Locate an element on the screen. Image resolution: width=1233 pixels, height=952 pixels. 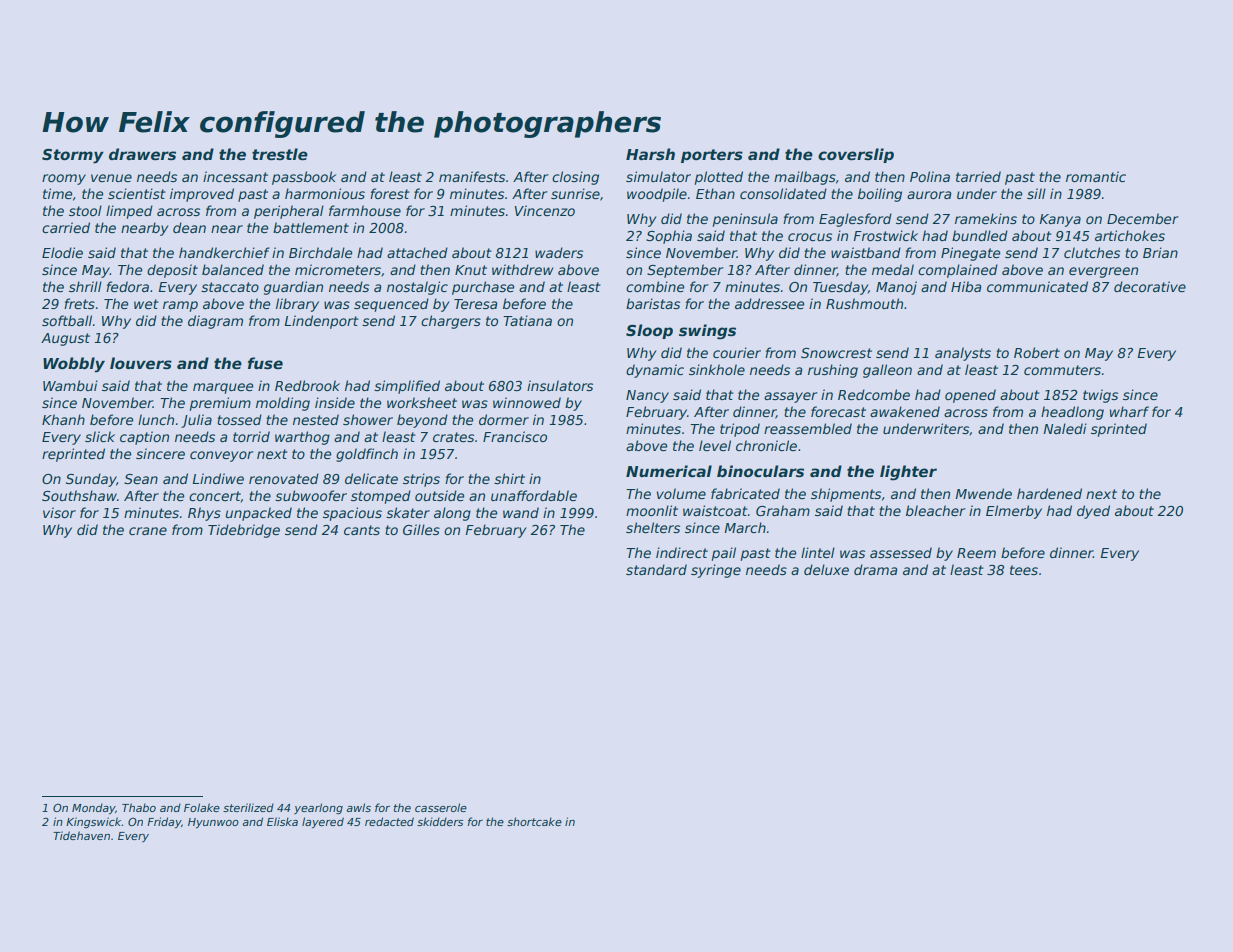
Folake is located at coordinates (202, 807).
